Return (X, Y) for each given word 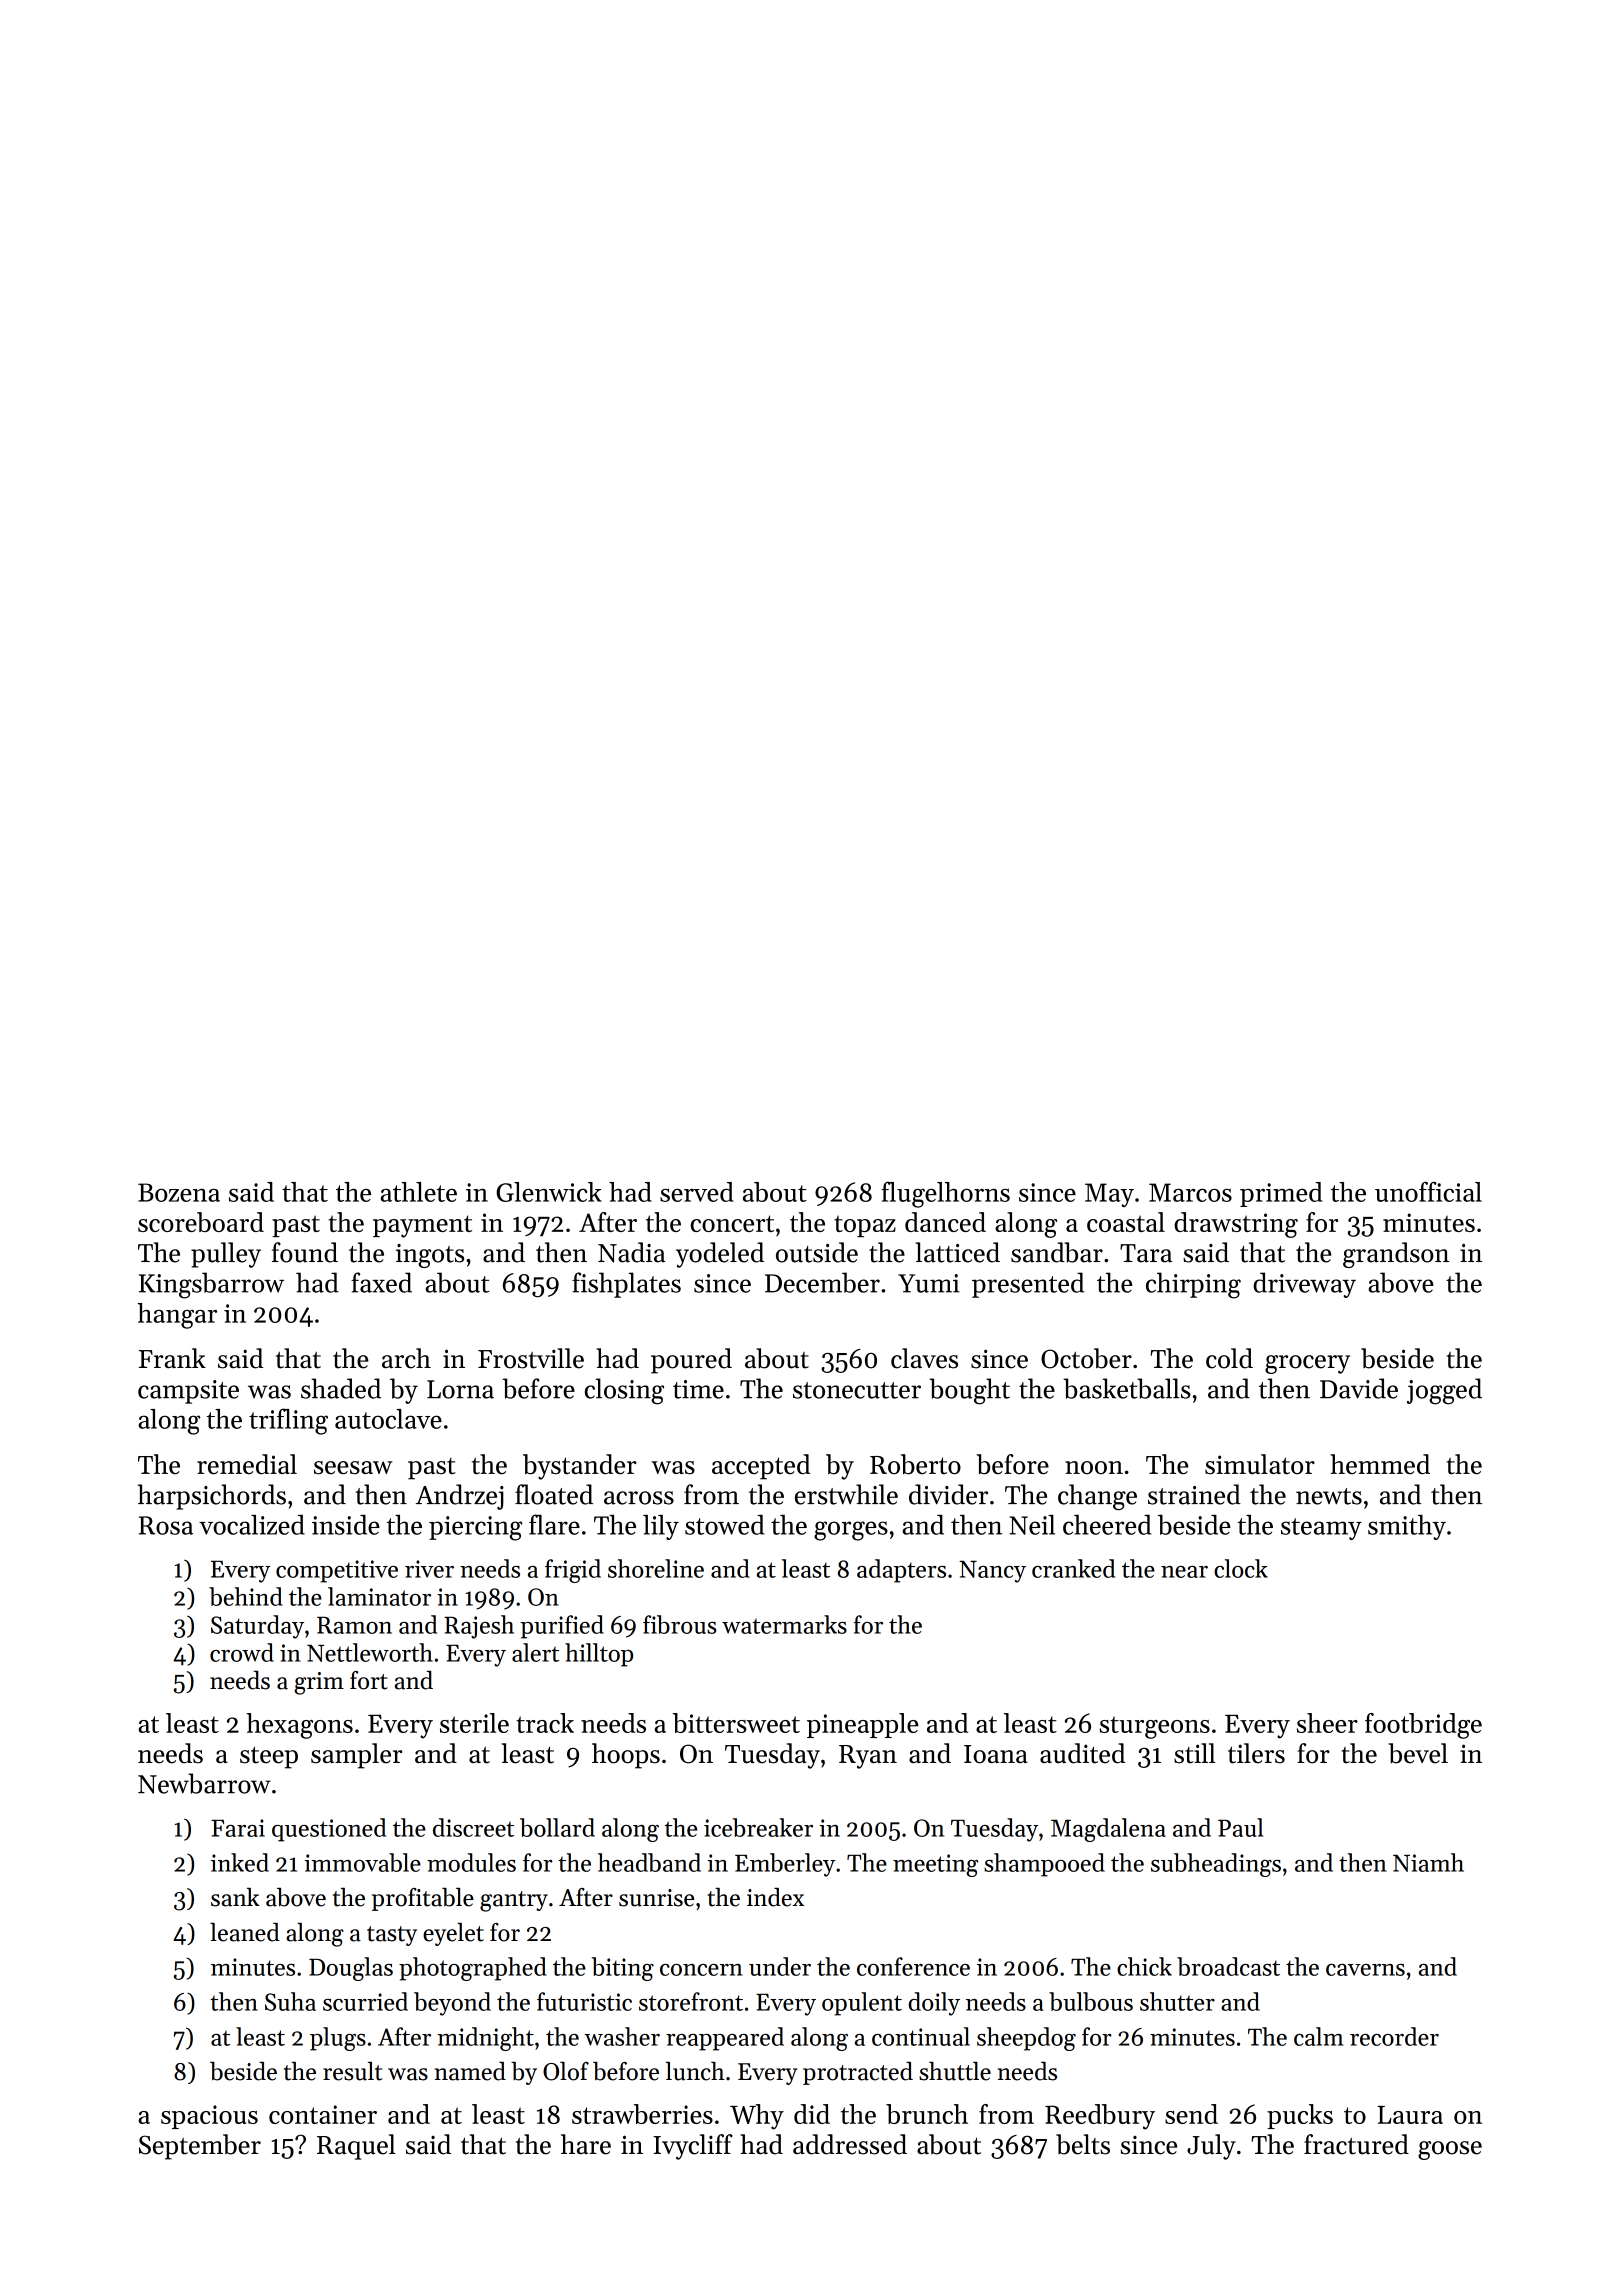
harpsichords (212, 1497)
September (200, 2147)
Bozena (179, 1192)
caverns (1365, 1970)
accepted (761, 1467)
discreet (473, 1827)
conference (913, 1966)
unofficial (1428, 1191)
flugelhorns (945, 1194)
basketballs (1127, 1388)
